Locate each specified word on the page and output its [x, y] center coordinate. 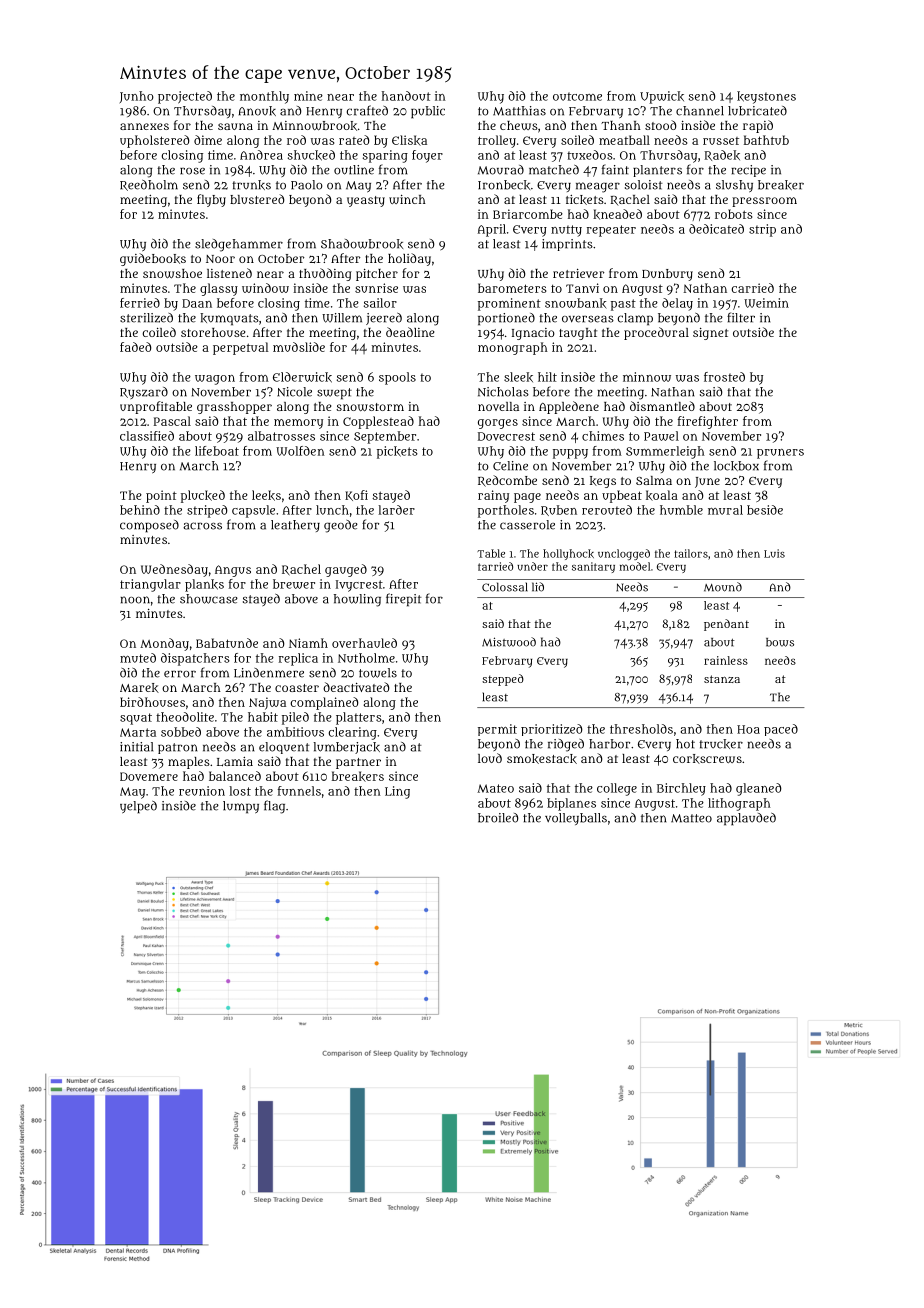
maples [189, 763]
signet [710, 334]
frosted [724, 377]
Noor [220, 259]
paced [781, 730]
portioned [506, 319]
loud [490, 758]
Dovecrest [506, 436]
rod [296, 140]
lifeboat [217, 451]
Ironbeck [504, 185]
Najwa [267, 703]
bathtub [766, 140]
